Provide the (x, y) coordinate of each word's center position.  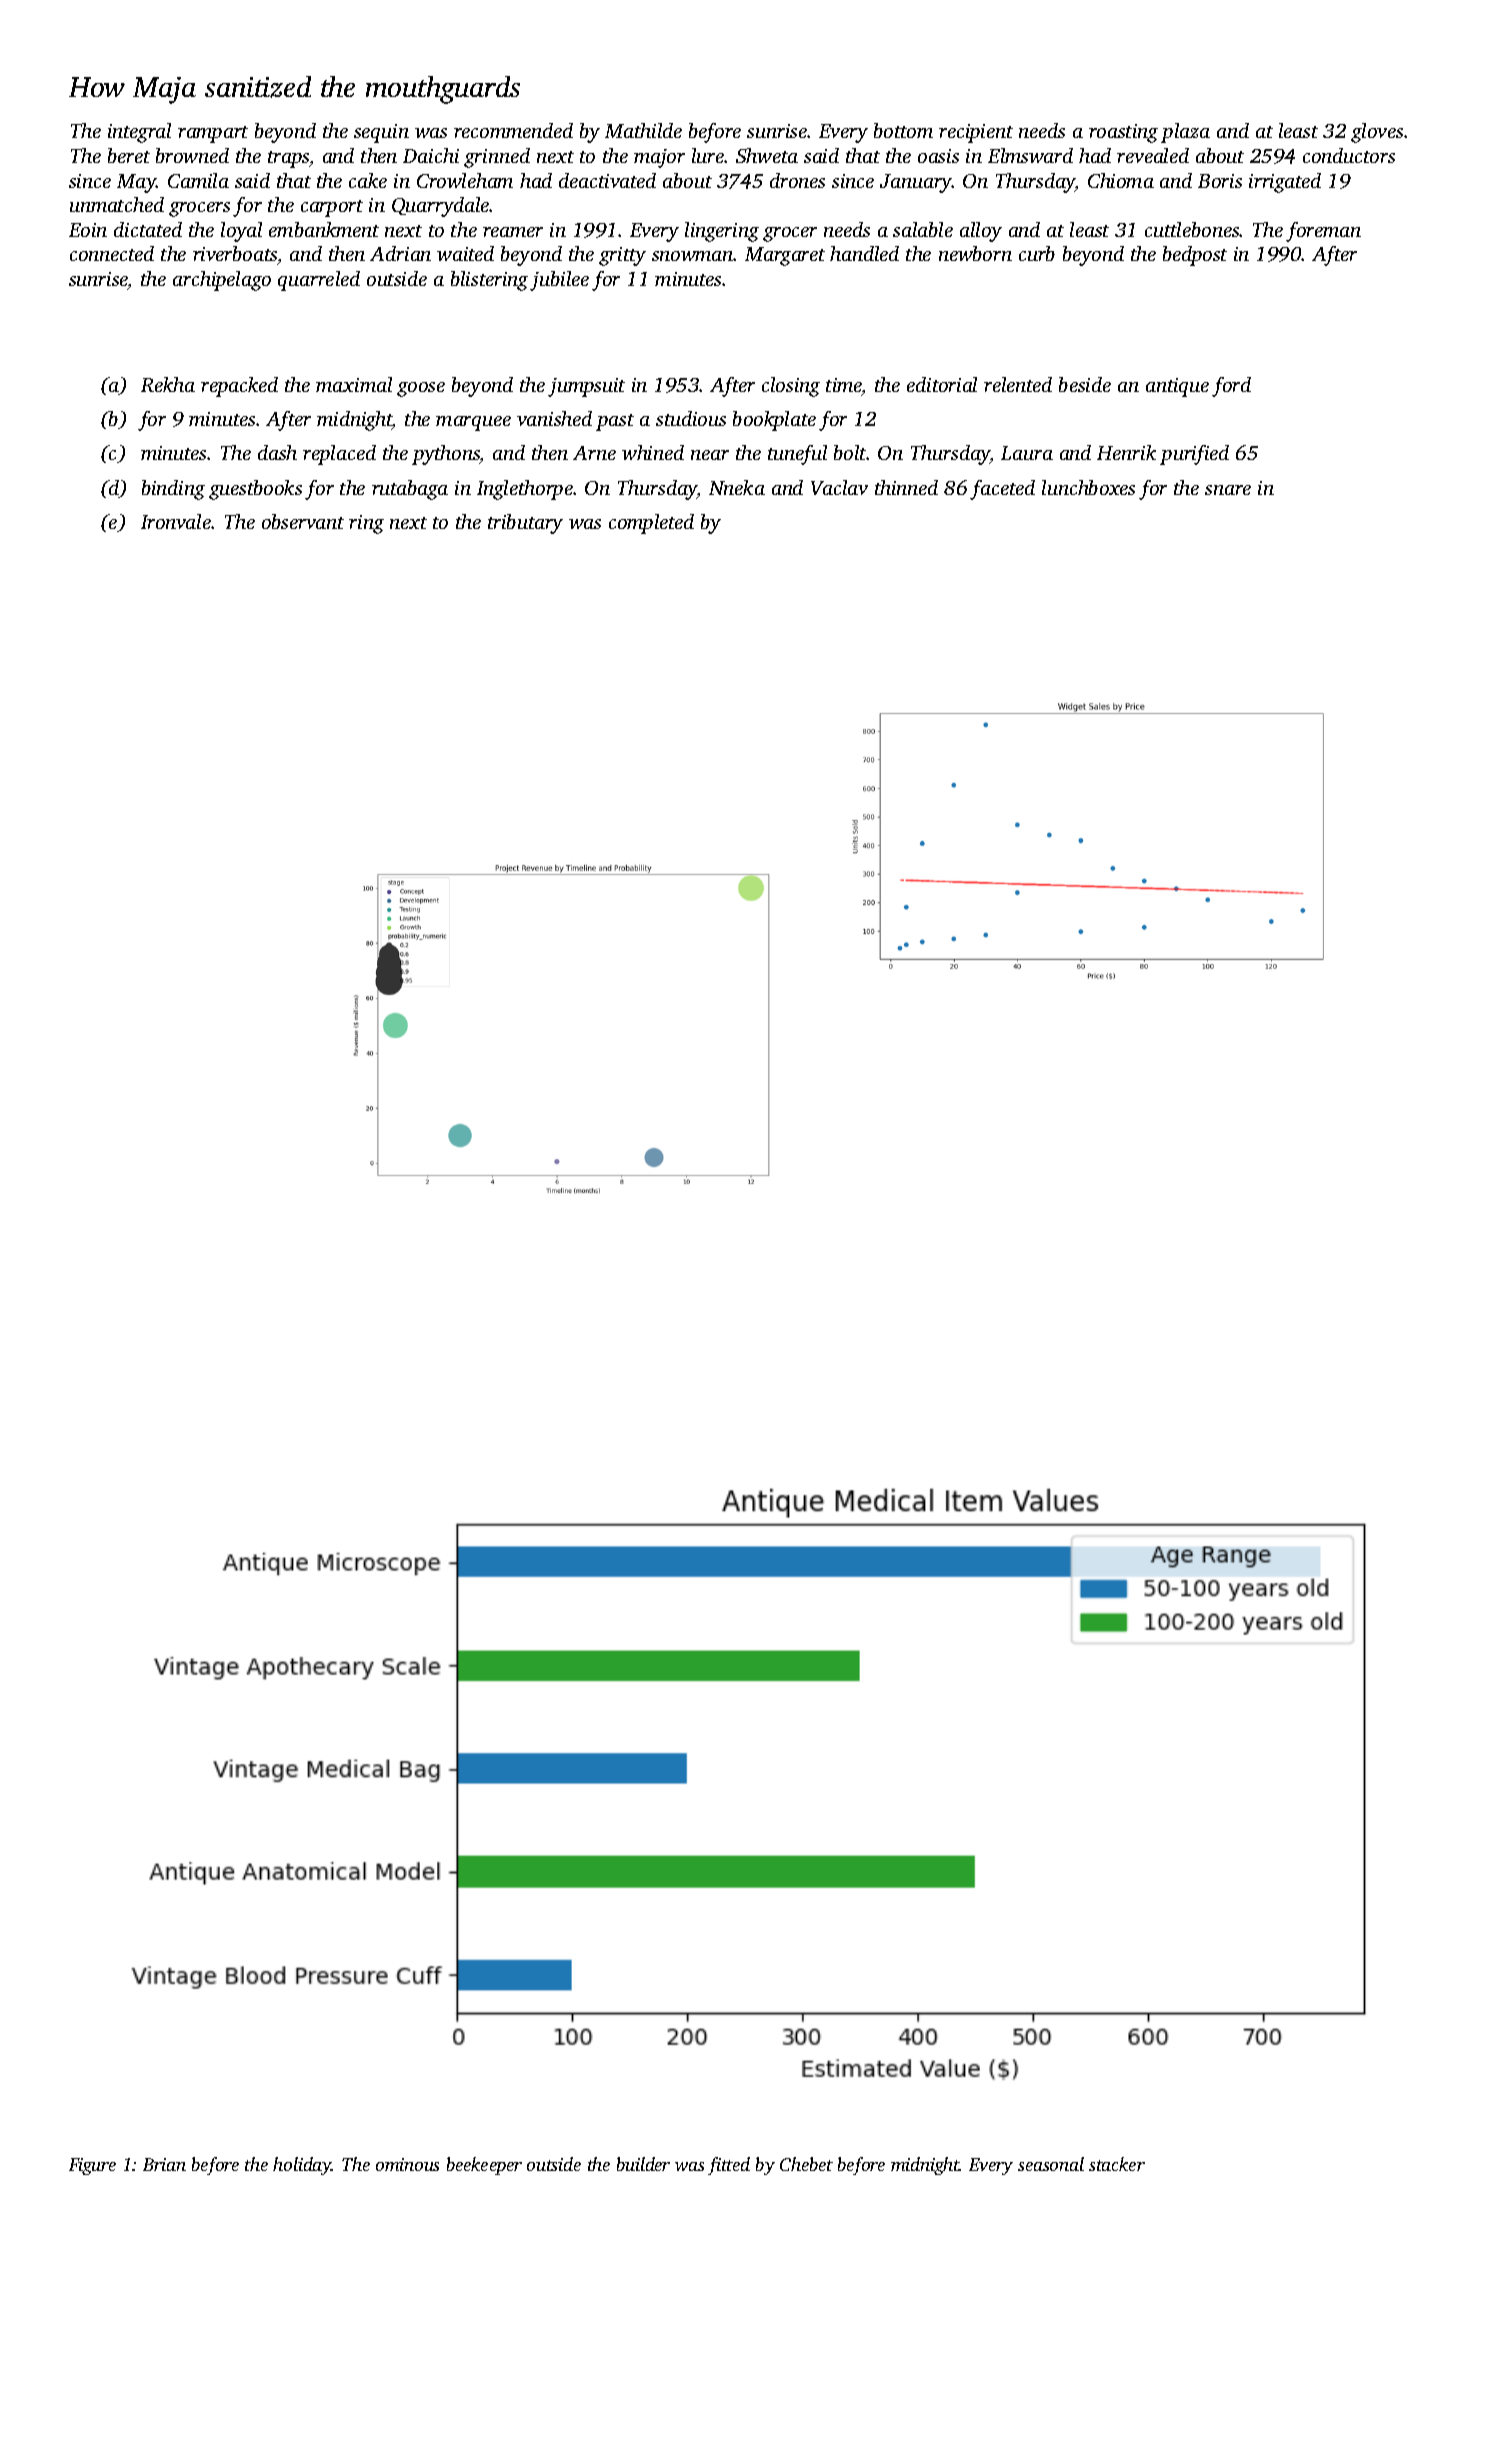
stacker (1117, 2164)
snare (1228, 490)
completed (651, 524)
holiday (302, 2166)
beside (1085, 384)
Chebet (806, 2164)
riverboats (235, 253)
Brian (164, 2164)
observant (303, 521)
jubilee (559, 281)
